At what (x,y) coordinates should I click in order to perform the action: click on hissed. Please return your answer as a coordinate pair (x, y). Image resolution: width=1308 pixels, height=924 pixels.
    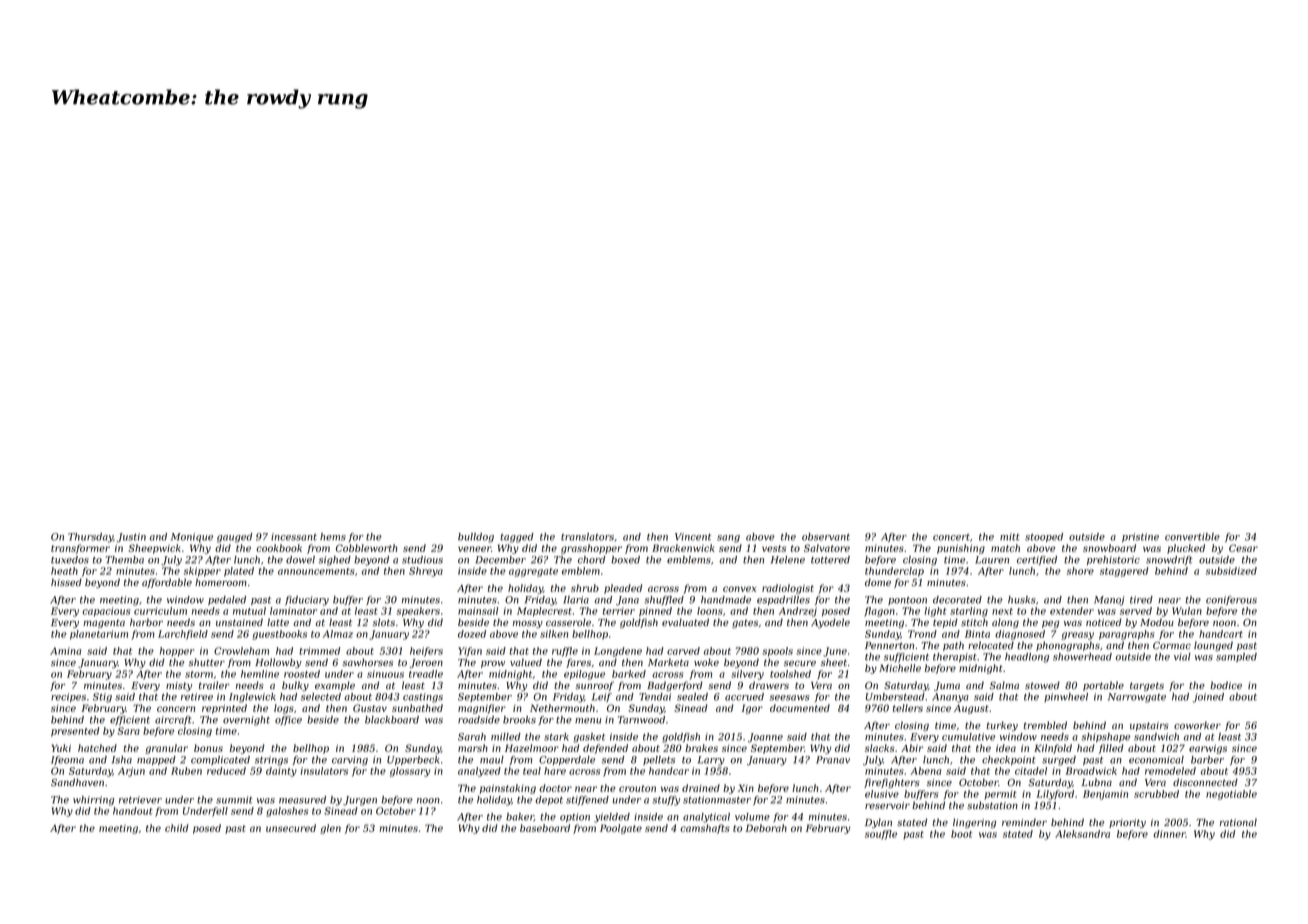
    Looking at the image, I should click on (66, 582).
